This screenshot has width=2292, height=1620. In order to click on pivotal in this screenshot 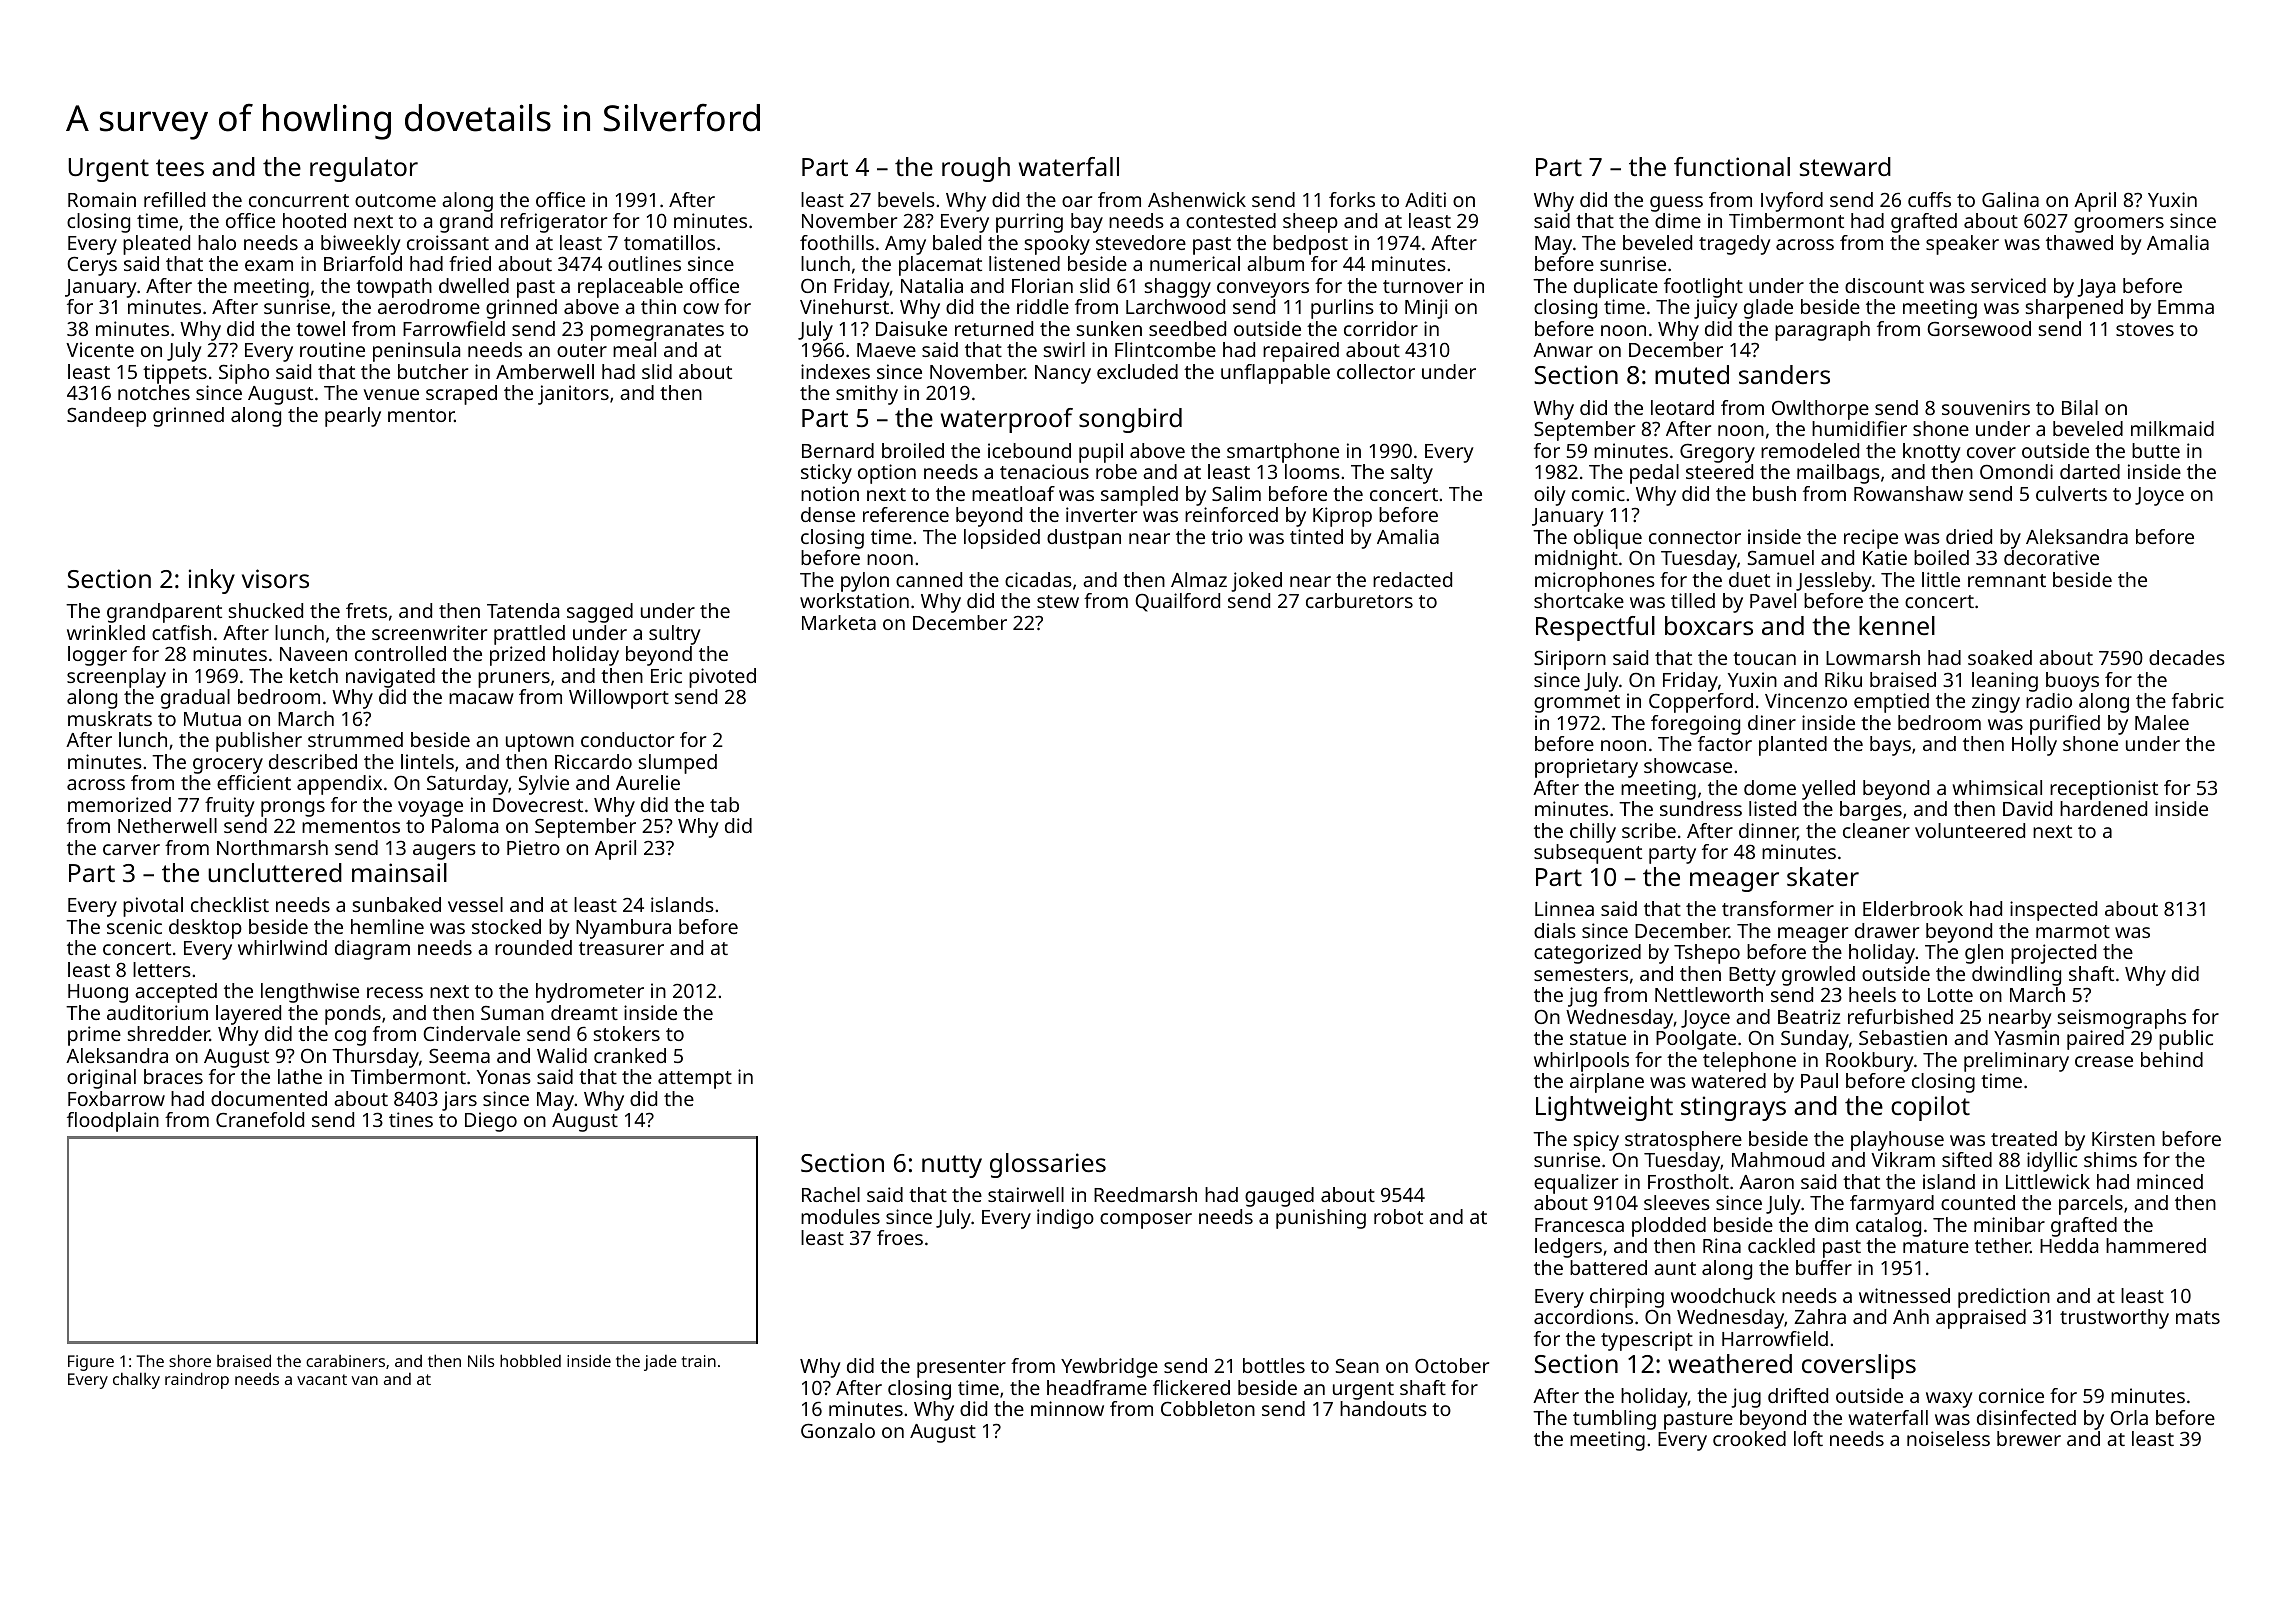, I will do `click(153, 907)`.
